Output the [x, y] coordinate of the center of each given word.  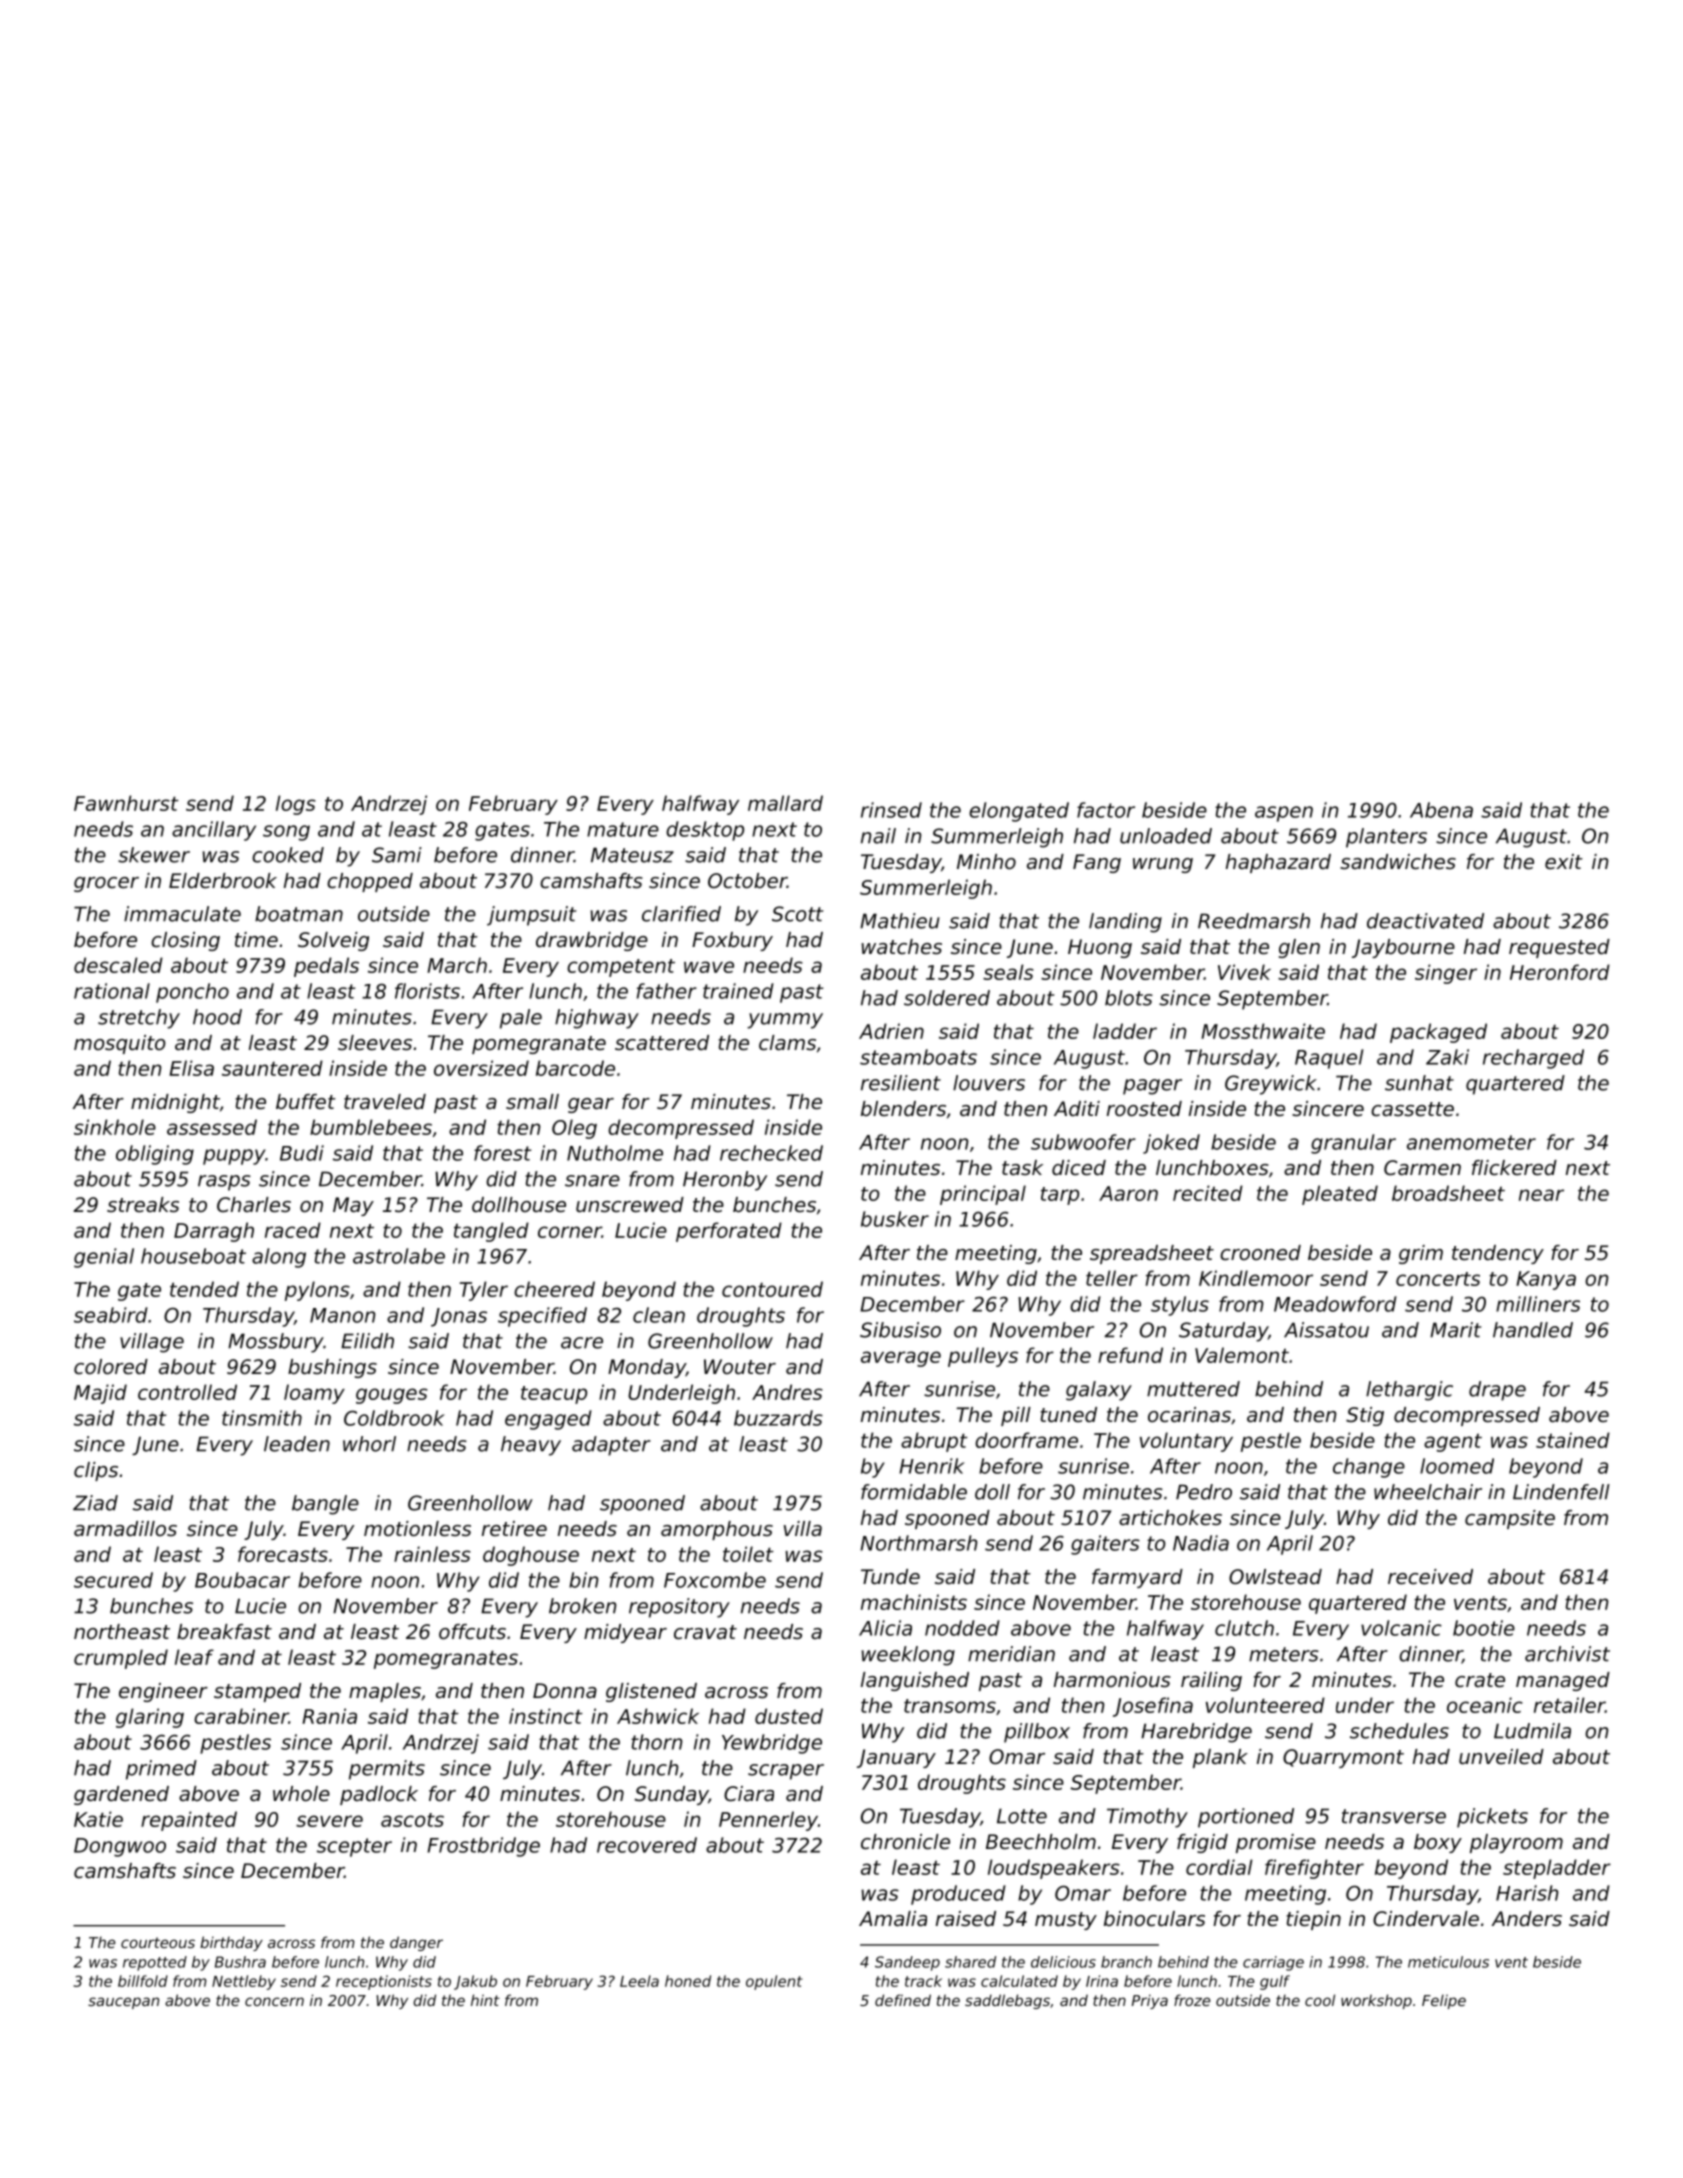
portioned [1246, 1818]
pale [521, 1019]
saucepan [123, 2003]
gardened [121, 1795]
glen [1299, 948]
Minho [986, 862]
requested [1559, 948]
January [896, 1758]
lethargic [1409, 1391]
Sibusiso [900, 1330]
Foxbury [732, 941]
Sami [397, 855]
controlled [187, 1392]
